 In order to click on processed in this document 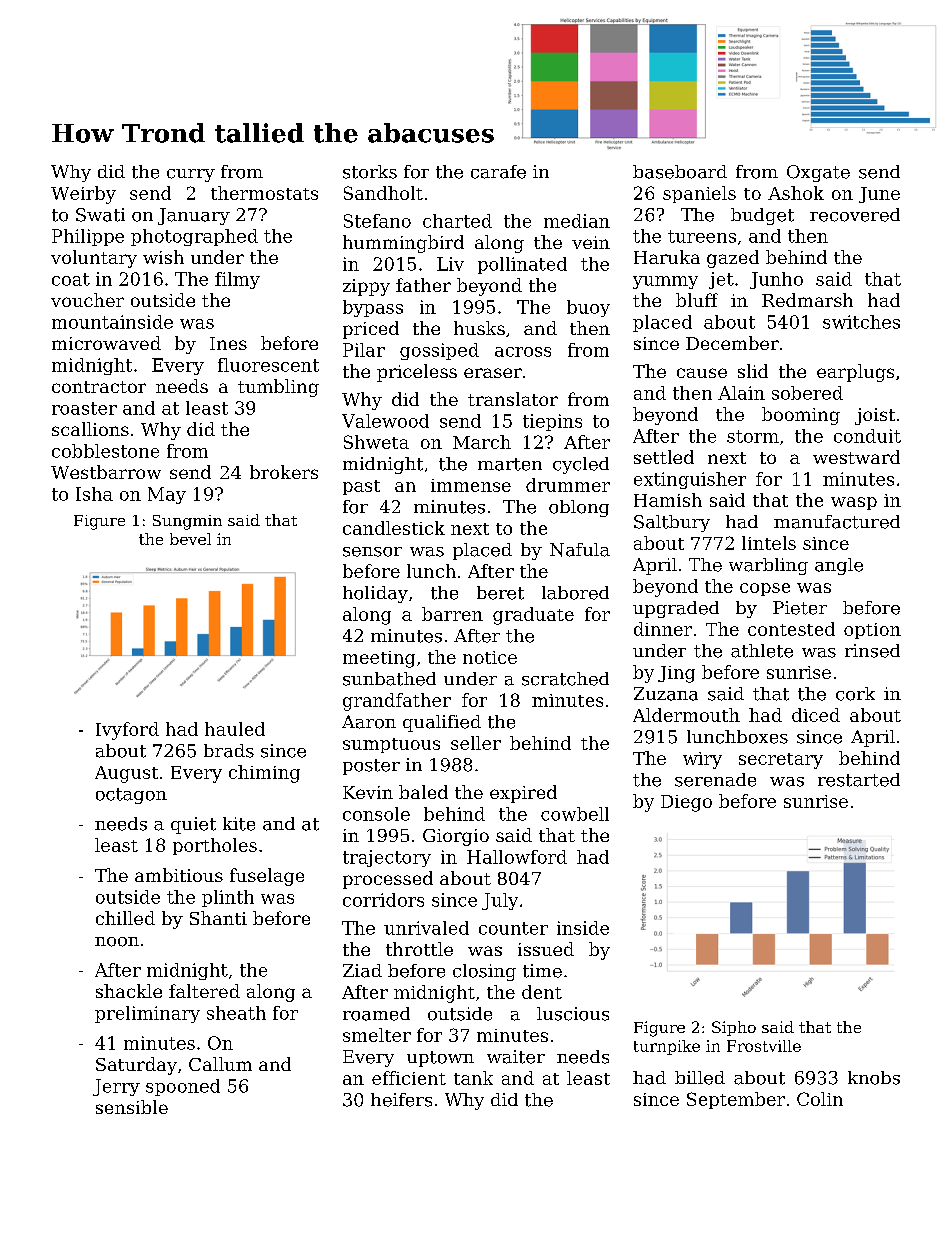, I will do `click(388, 880)`.
